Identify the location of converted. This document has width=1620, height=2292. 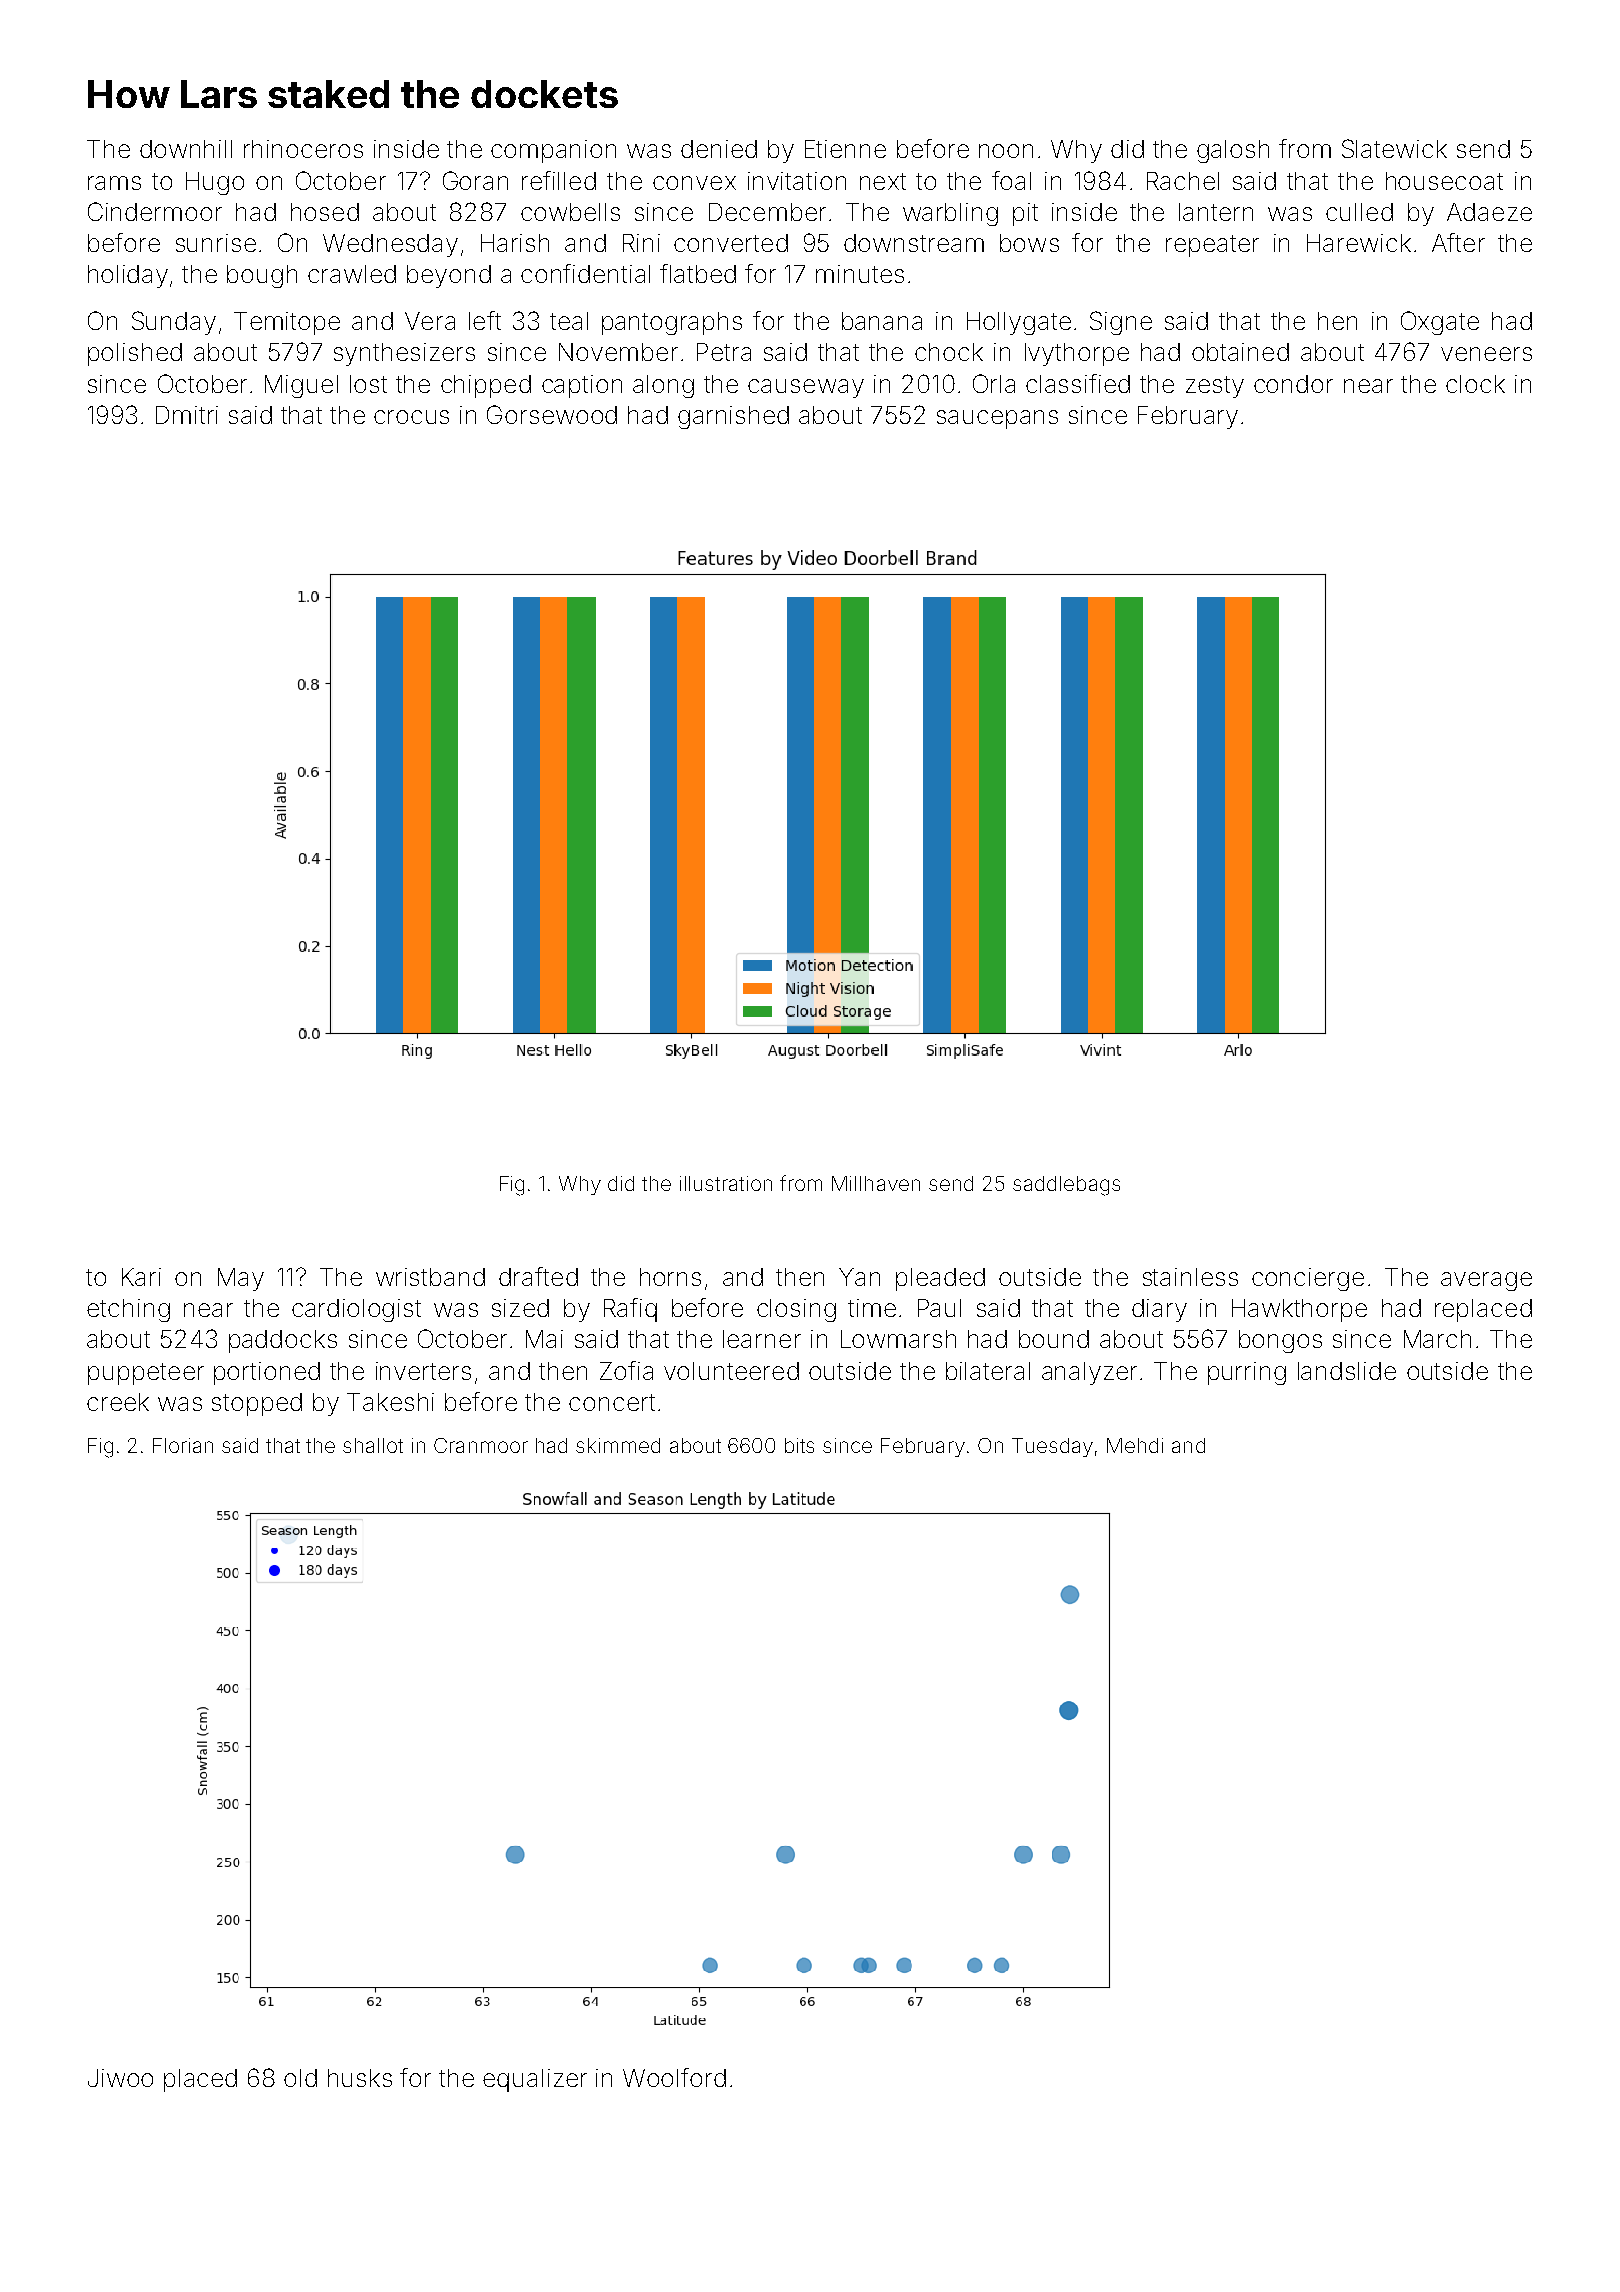
(731, 243).
